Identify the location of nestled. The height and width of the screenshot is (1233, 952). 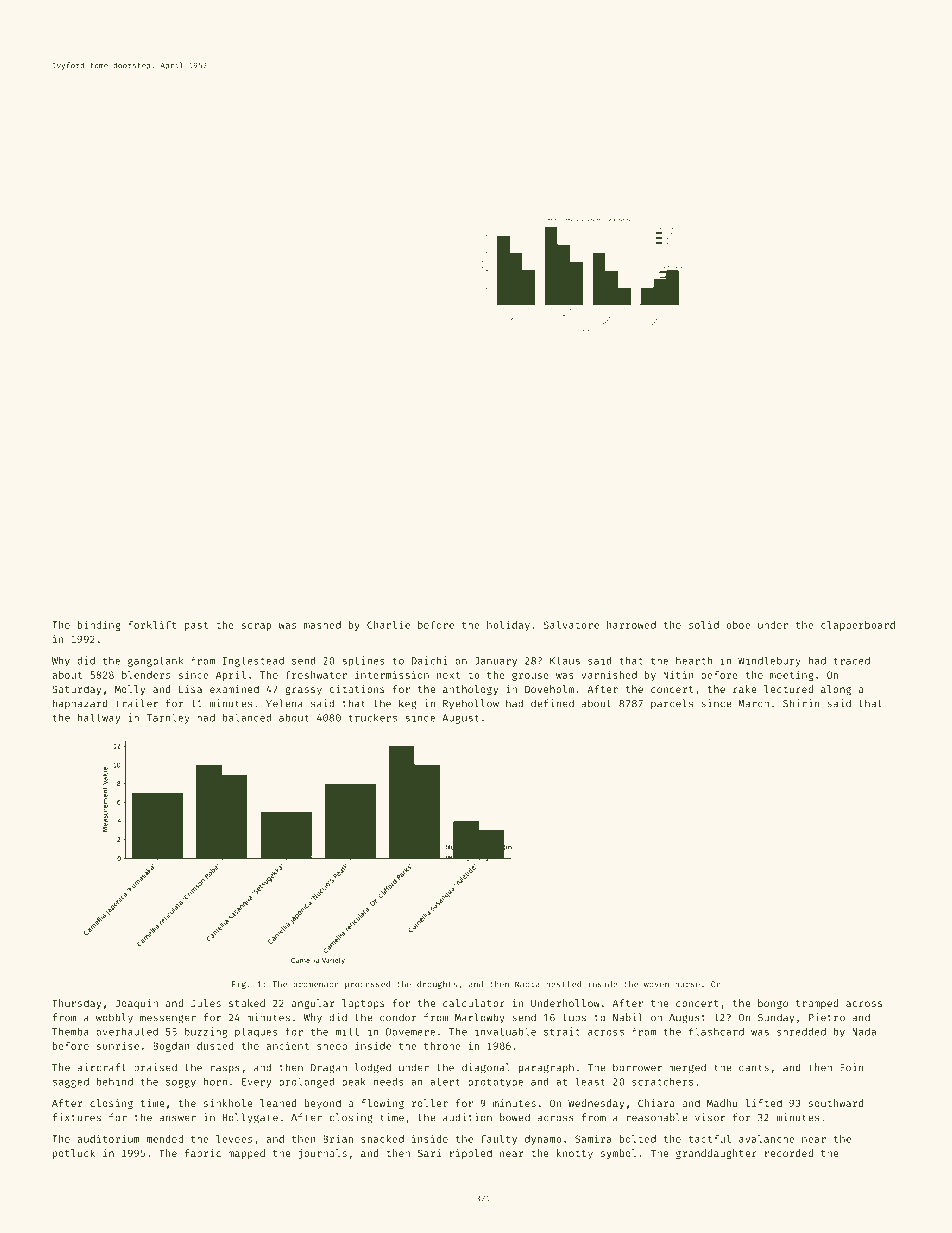
(563, 984).
